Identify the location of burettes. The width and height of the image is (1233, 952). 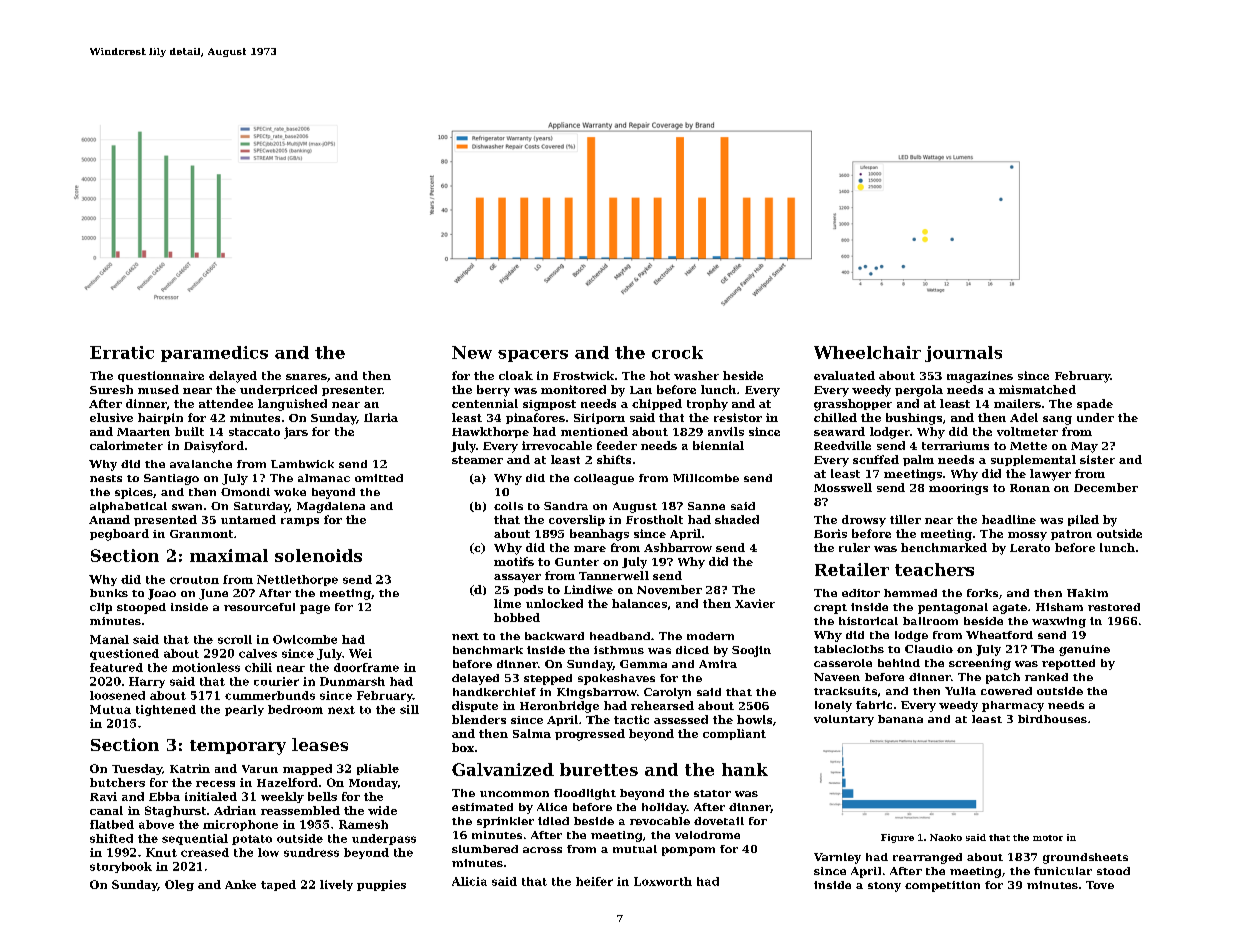
(599, 769).
